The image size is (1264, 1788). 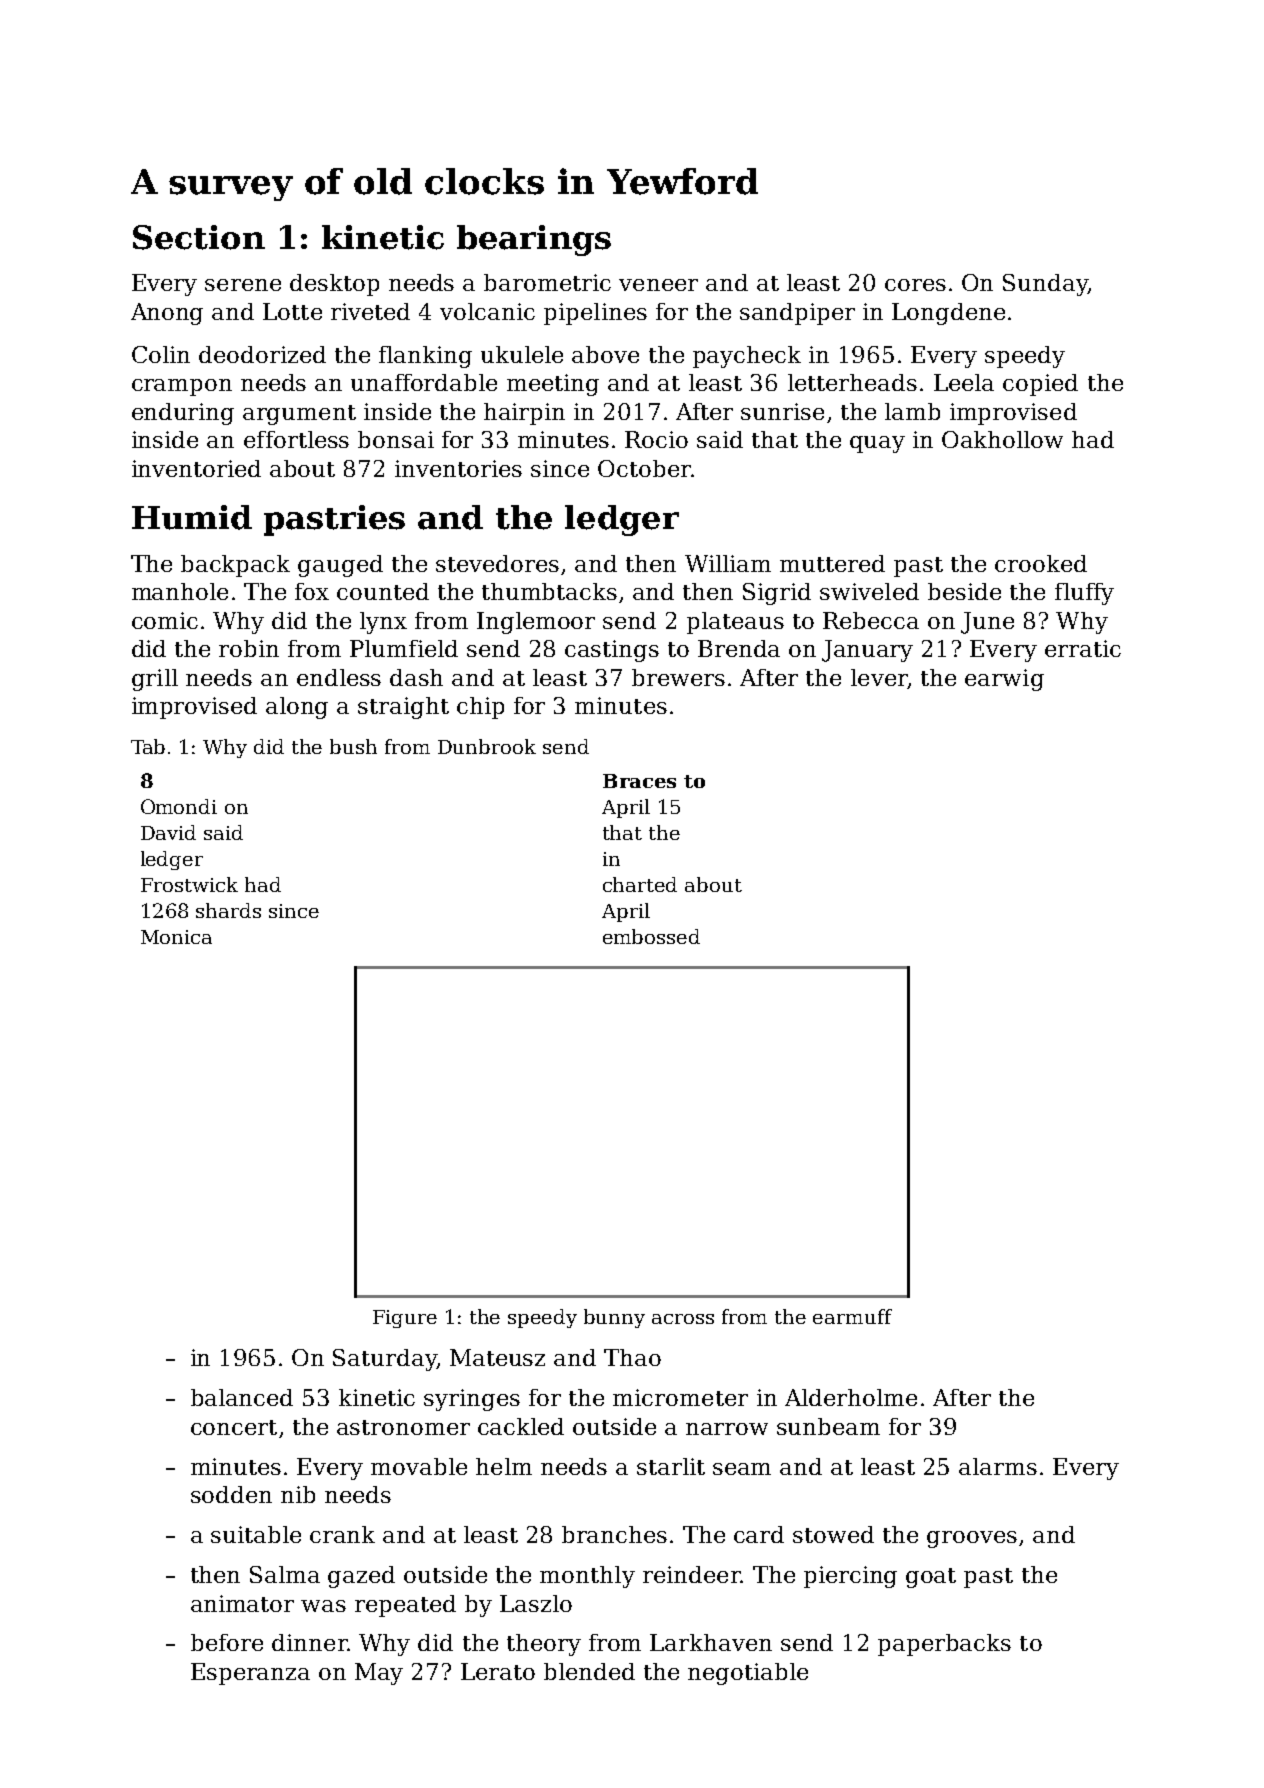 I want to click on robin, so click(x=249, y=648).
